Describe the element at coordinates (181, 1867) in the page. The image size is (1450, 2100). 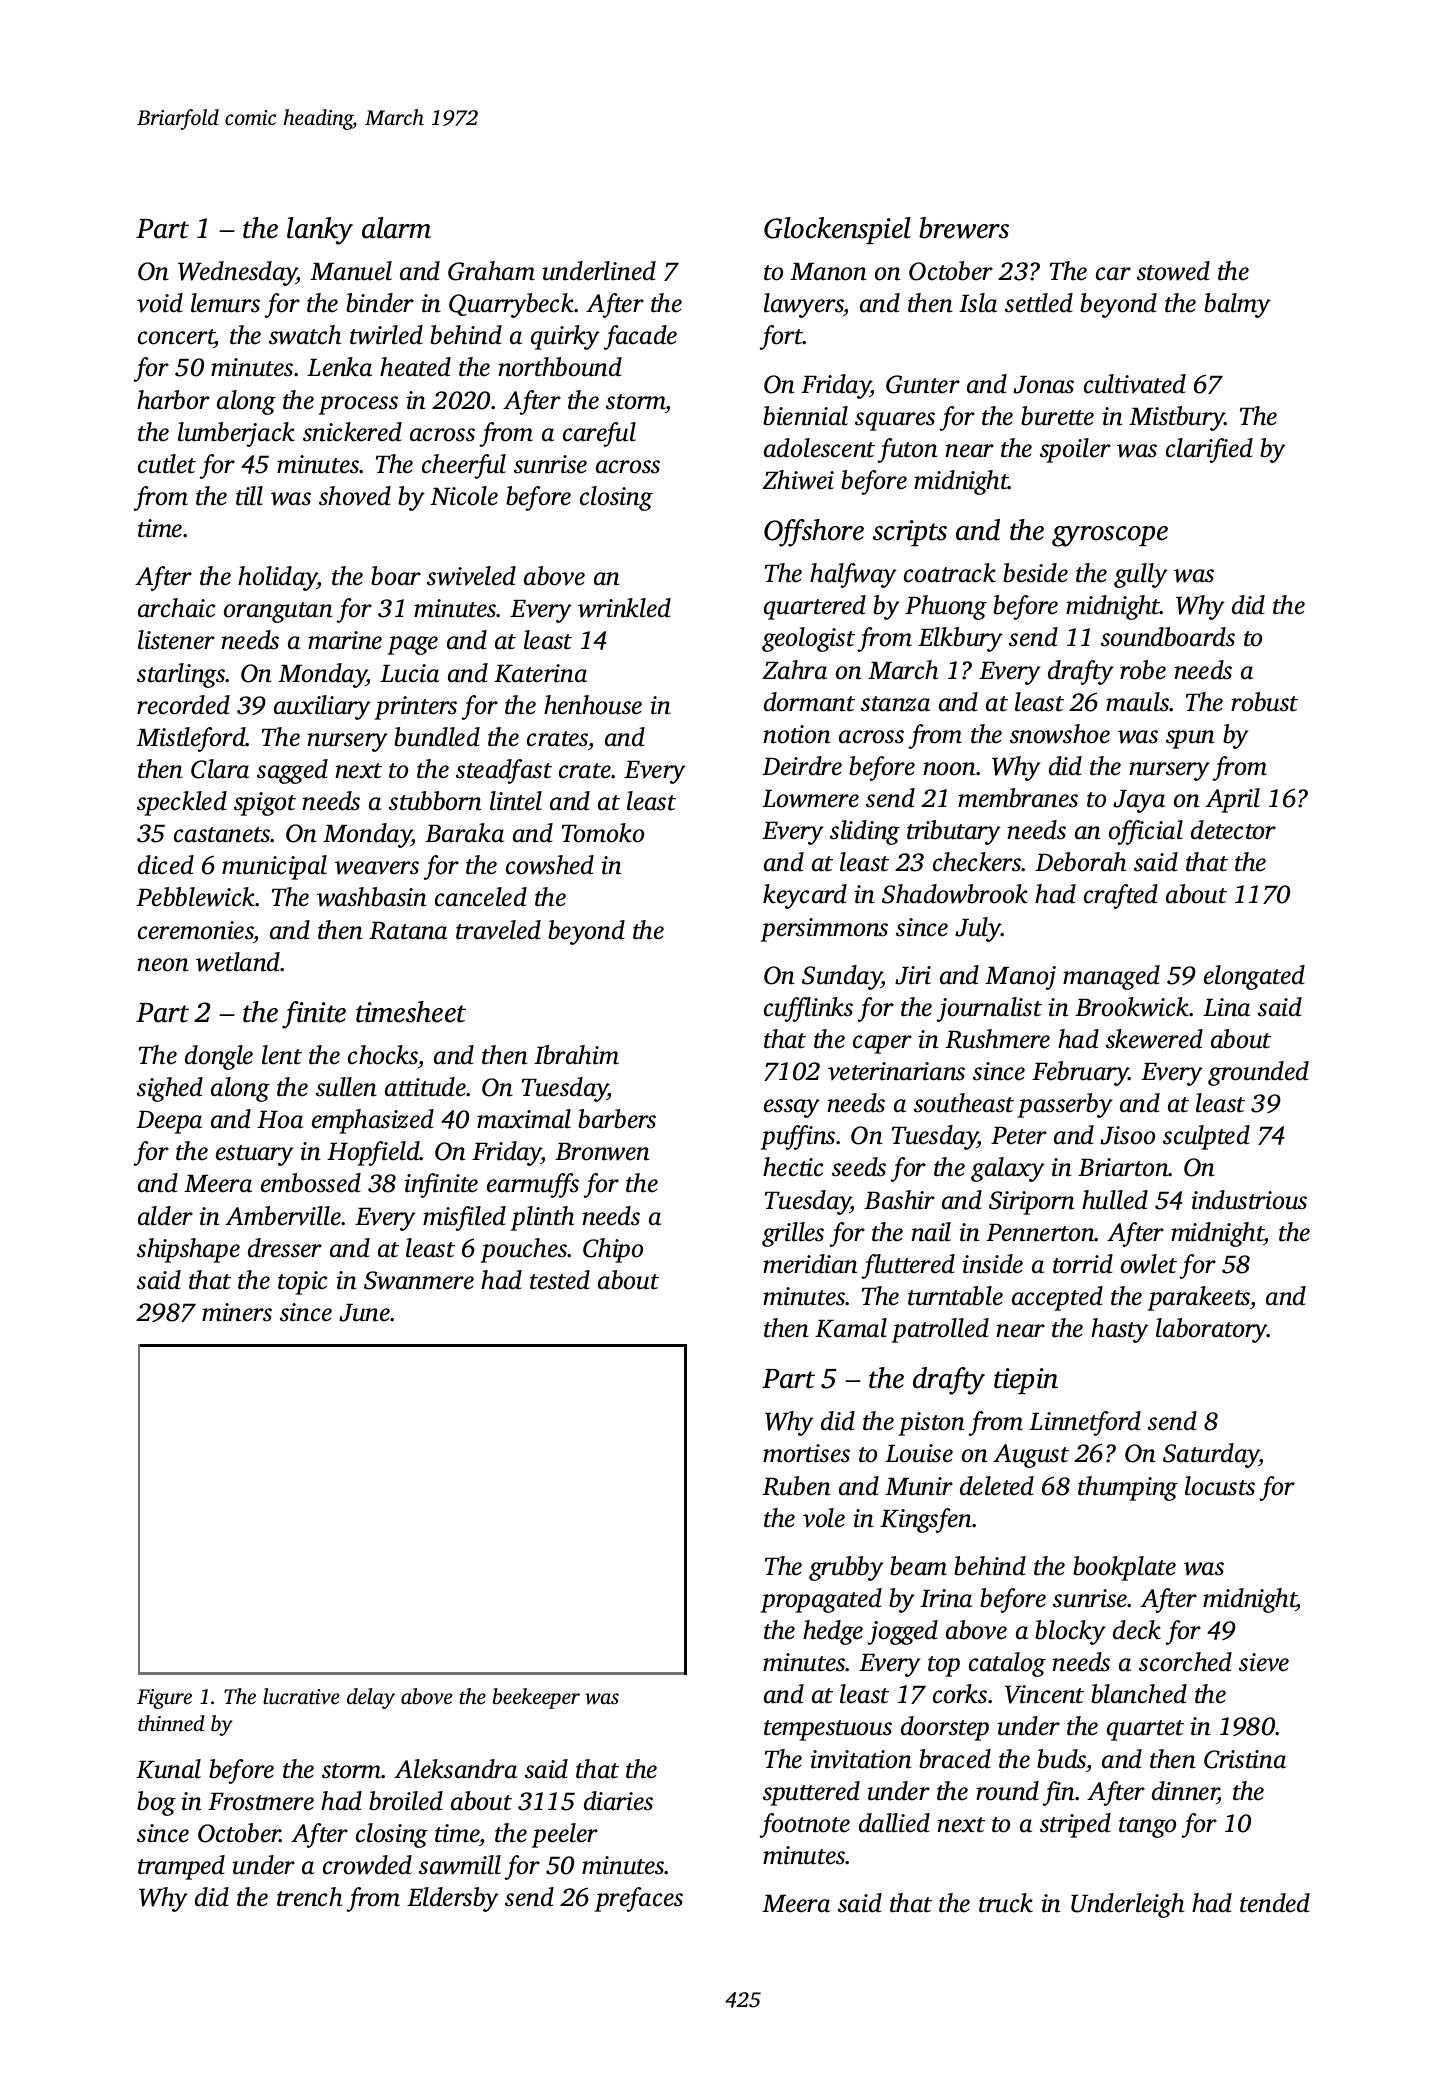
I see `tramped` at that location.
